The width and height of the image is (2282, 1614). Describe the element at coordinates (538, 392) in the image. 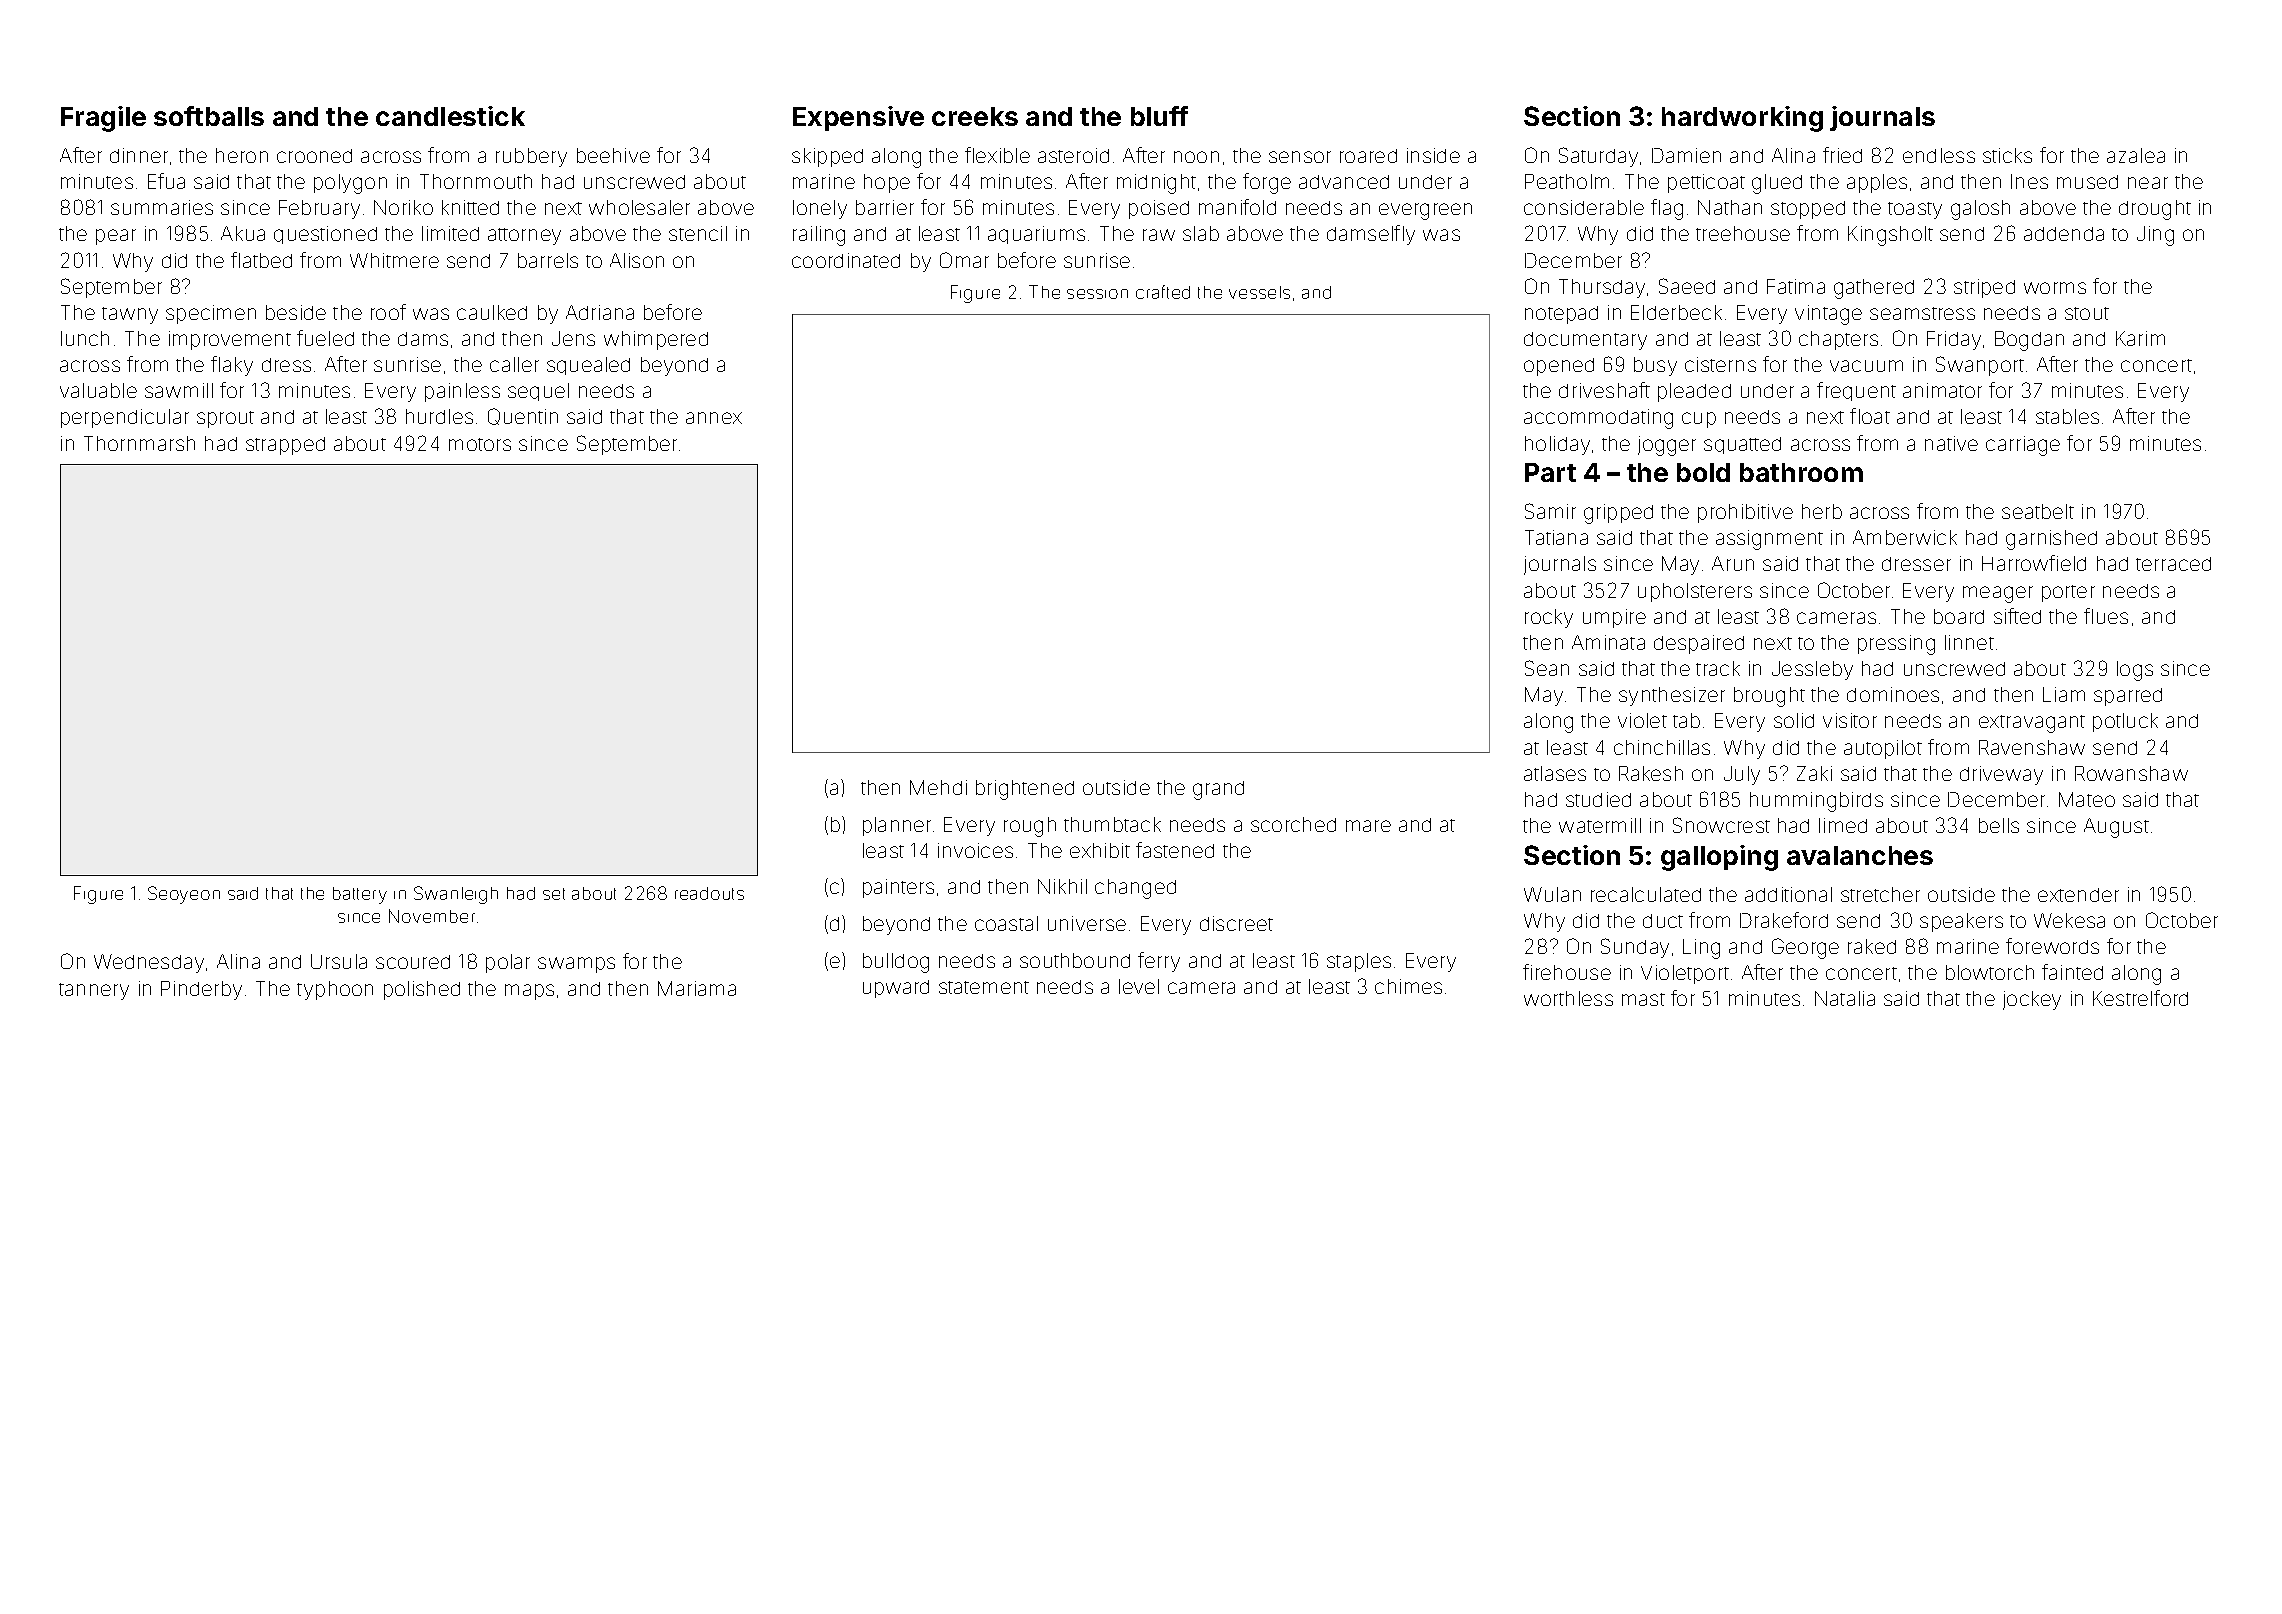

I see `sequel` at that location.
